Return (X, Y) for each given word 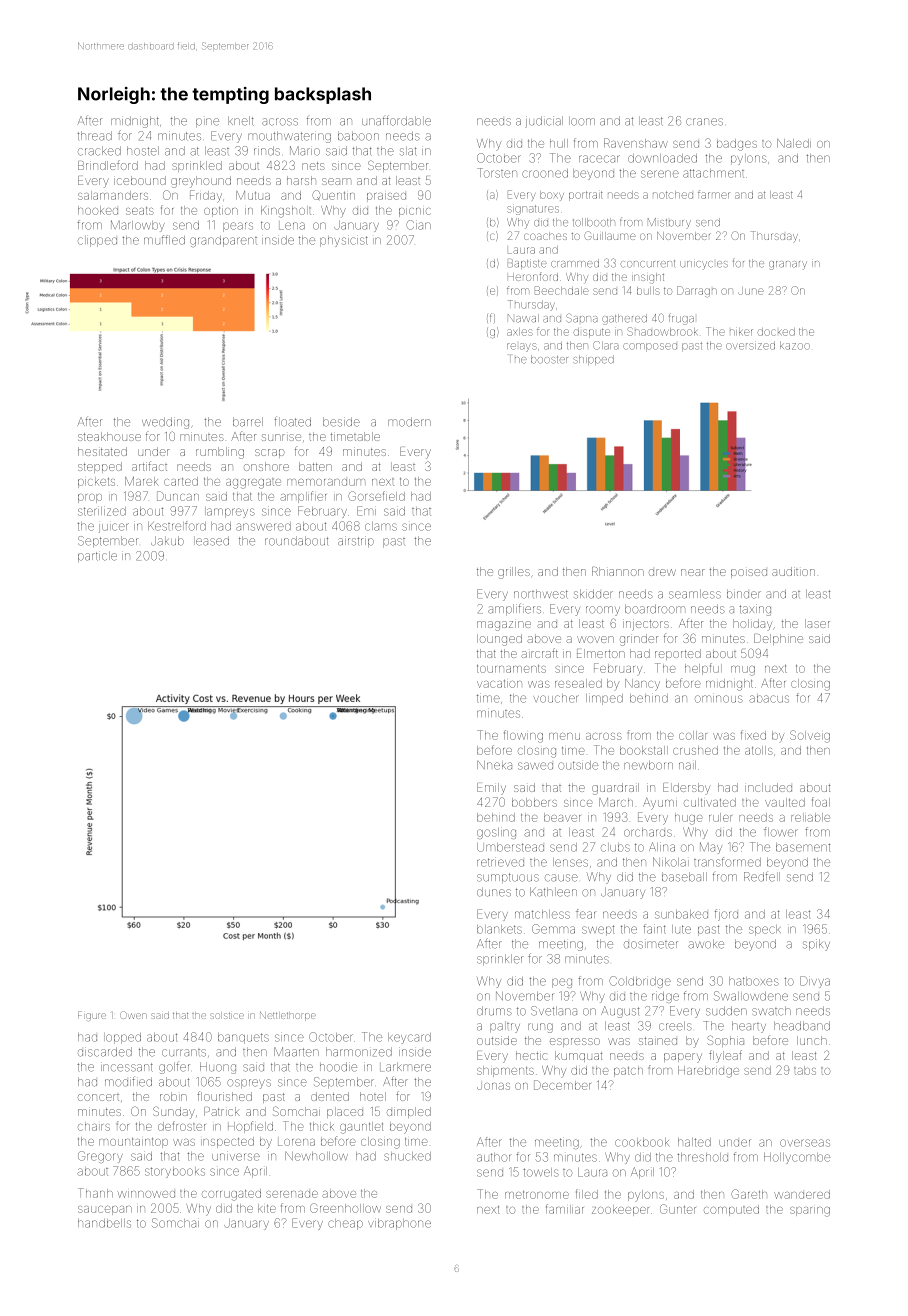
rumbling (220, 453)
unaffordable (396, 120)
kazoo (795, 345)
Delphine (778, 639)
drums (494, 1011)
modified (128, 1082)
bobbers (534, 802)
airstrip (356, 541)
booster (549, 359)
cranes (704, 122)
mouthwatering (289, 137)
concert (98, 1097)
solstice (227, 1016)
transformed (727, 862)
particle (97, 556)
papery (683, 1058)
